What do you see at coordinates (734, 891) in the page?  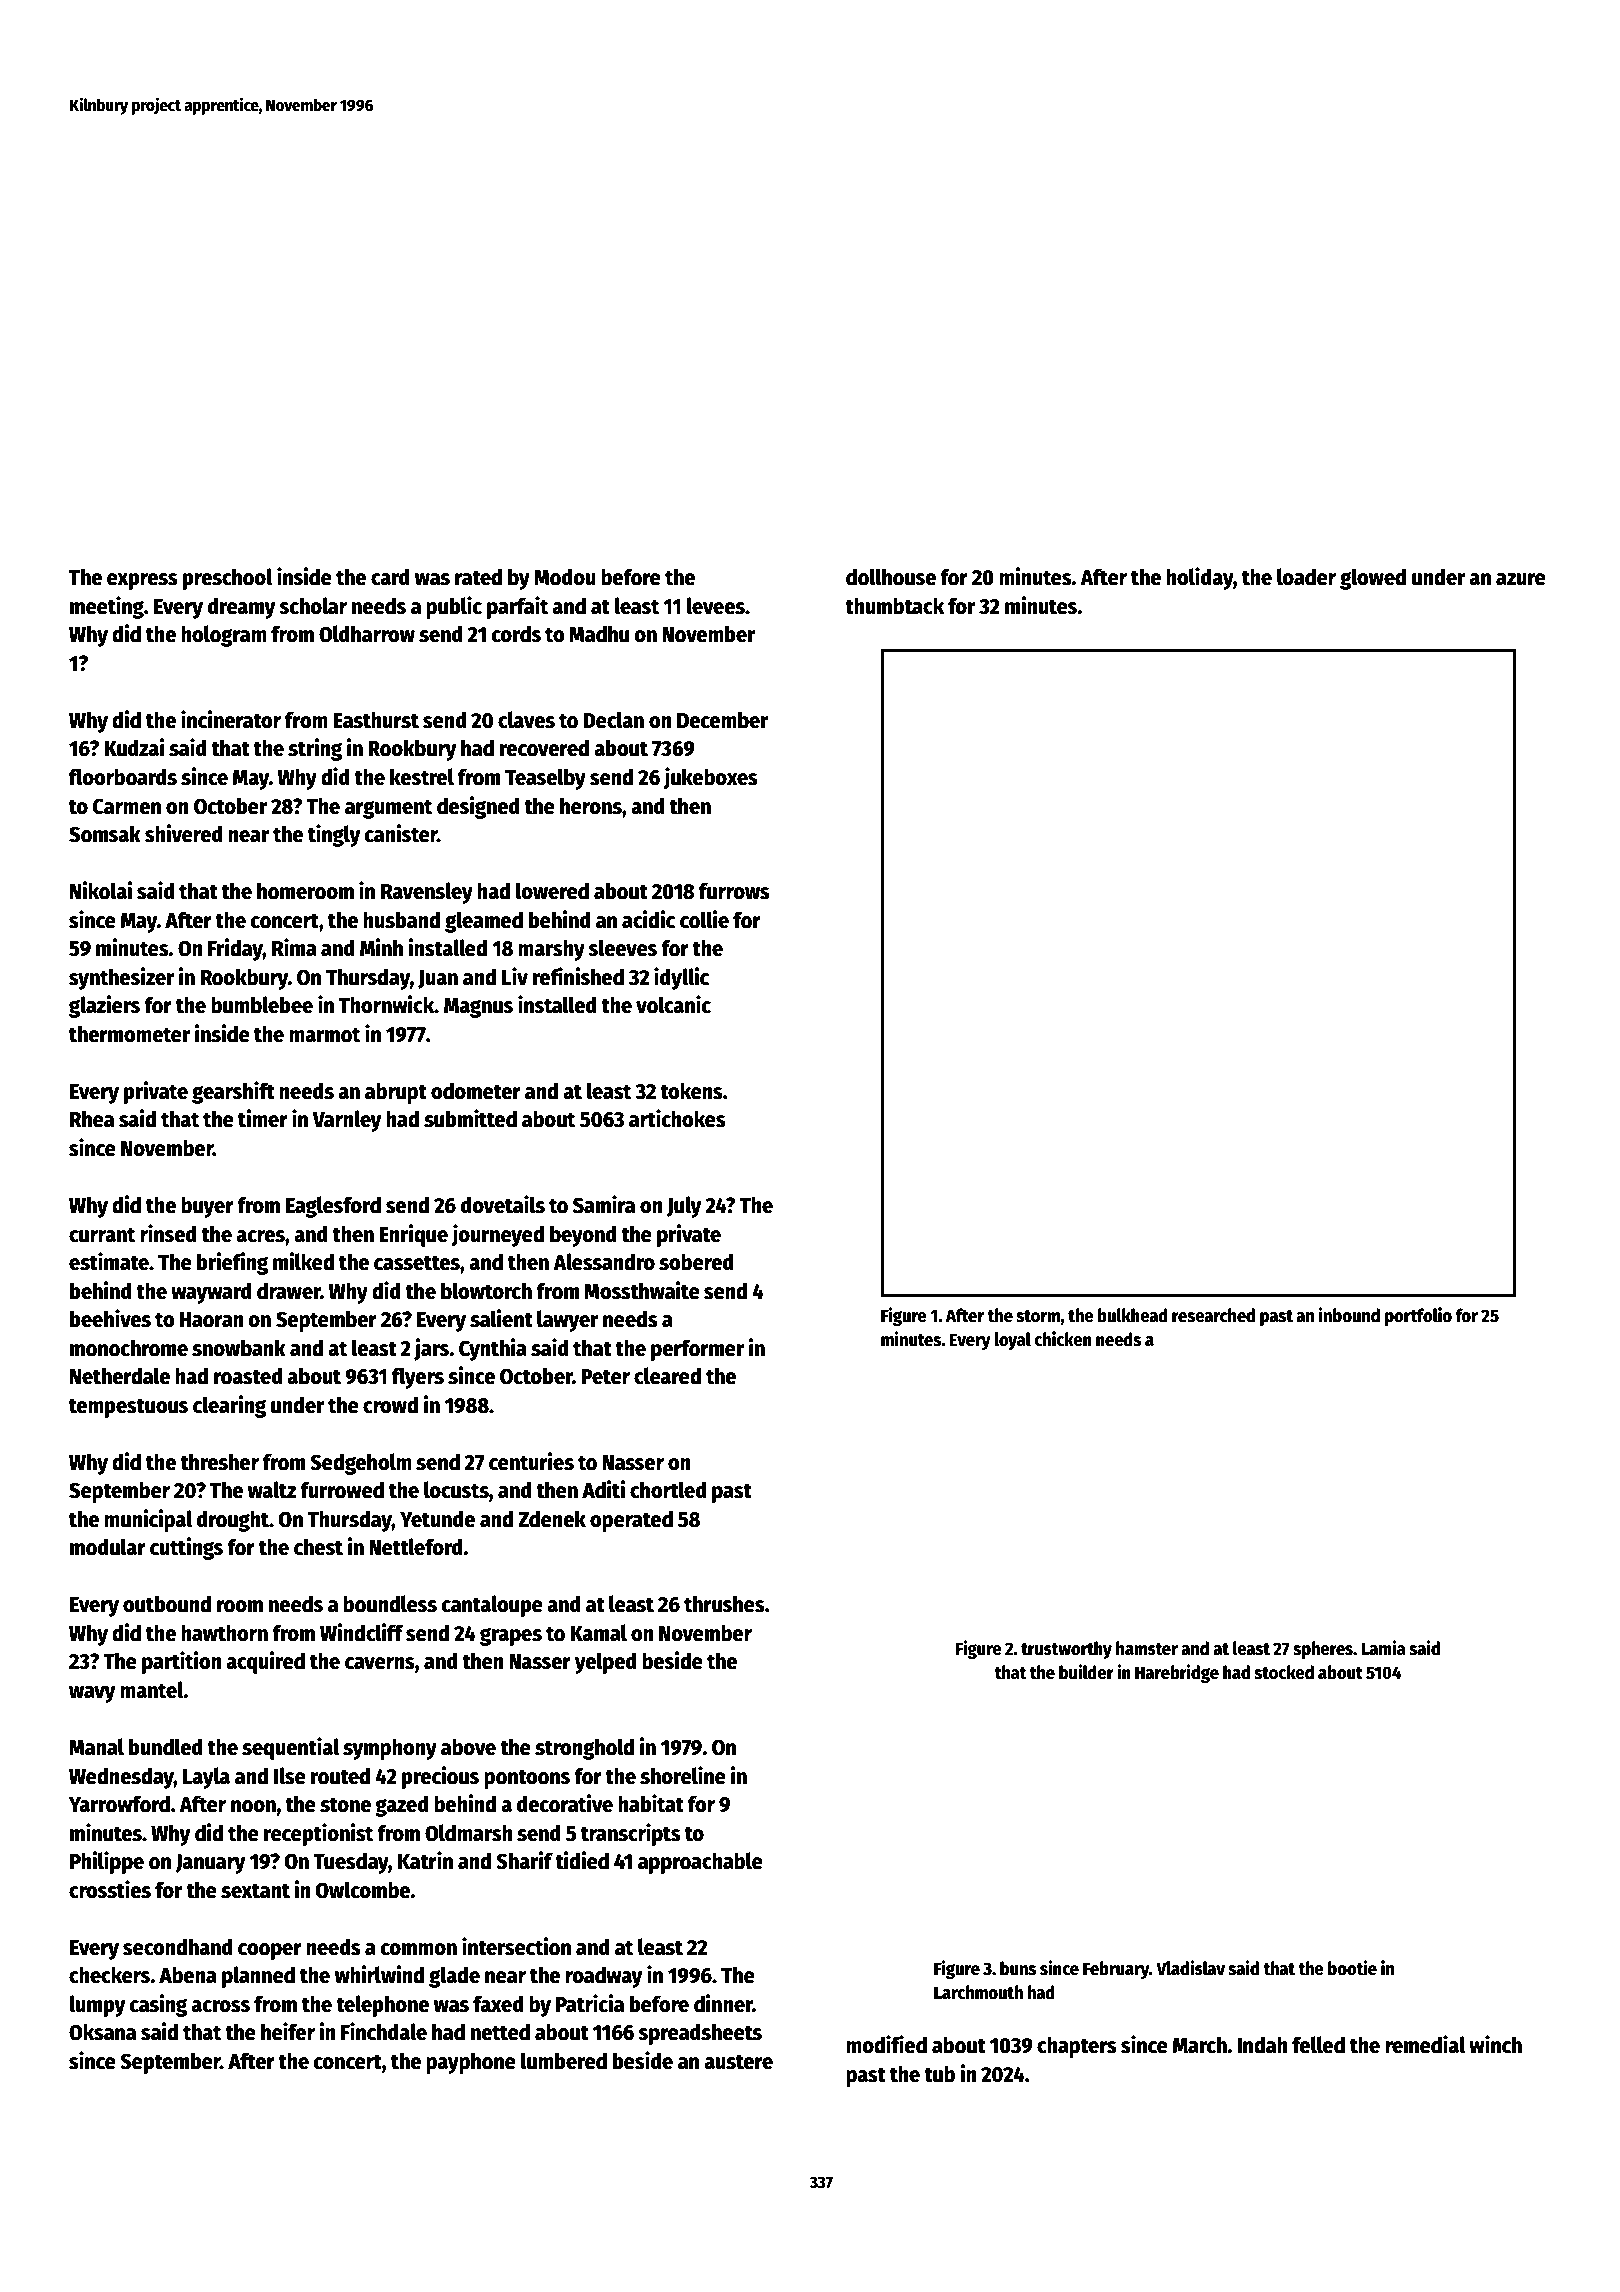 I see `furrows` at bounding box center [734, 891].
